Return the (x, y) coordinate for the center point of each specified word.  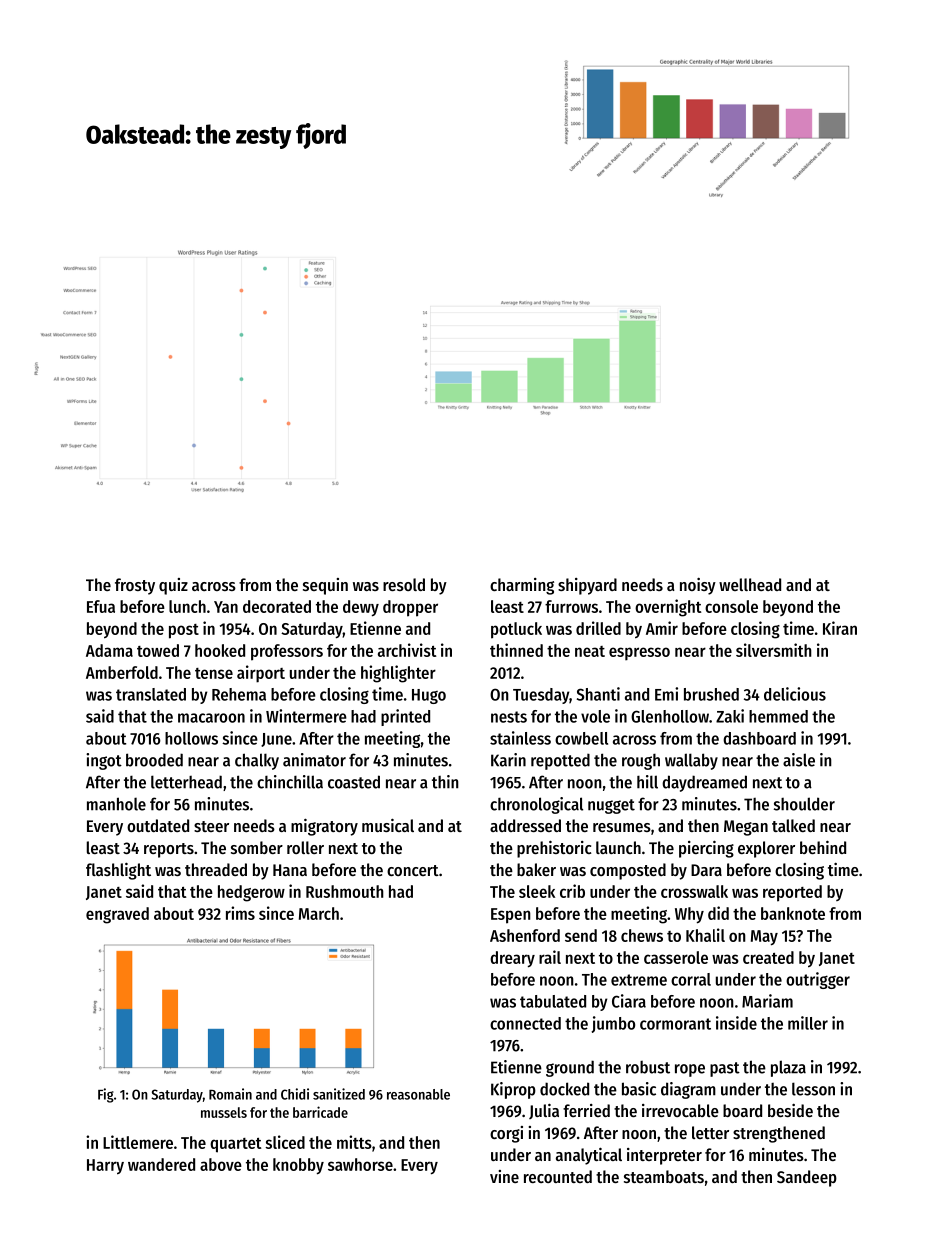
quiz (173, 586)
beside (790, 1110)
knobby (298, 1166)
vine (504, 1176)
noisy (698, 586)
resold (404, 584)
